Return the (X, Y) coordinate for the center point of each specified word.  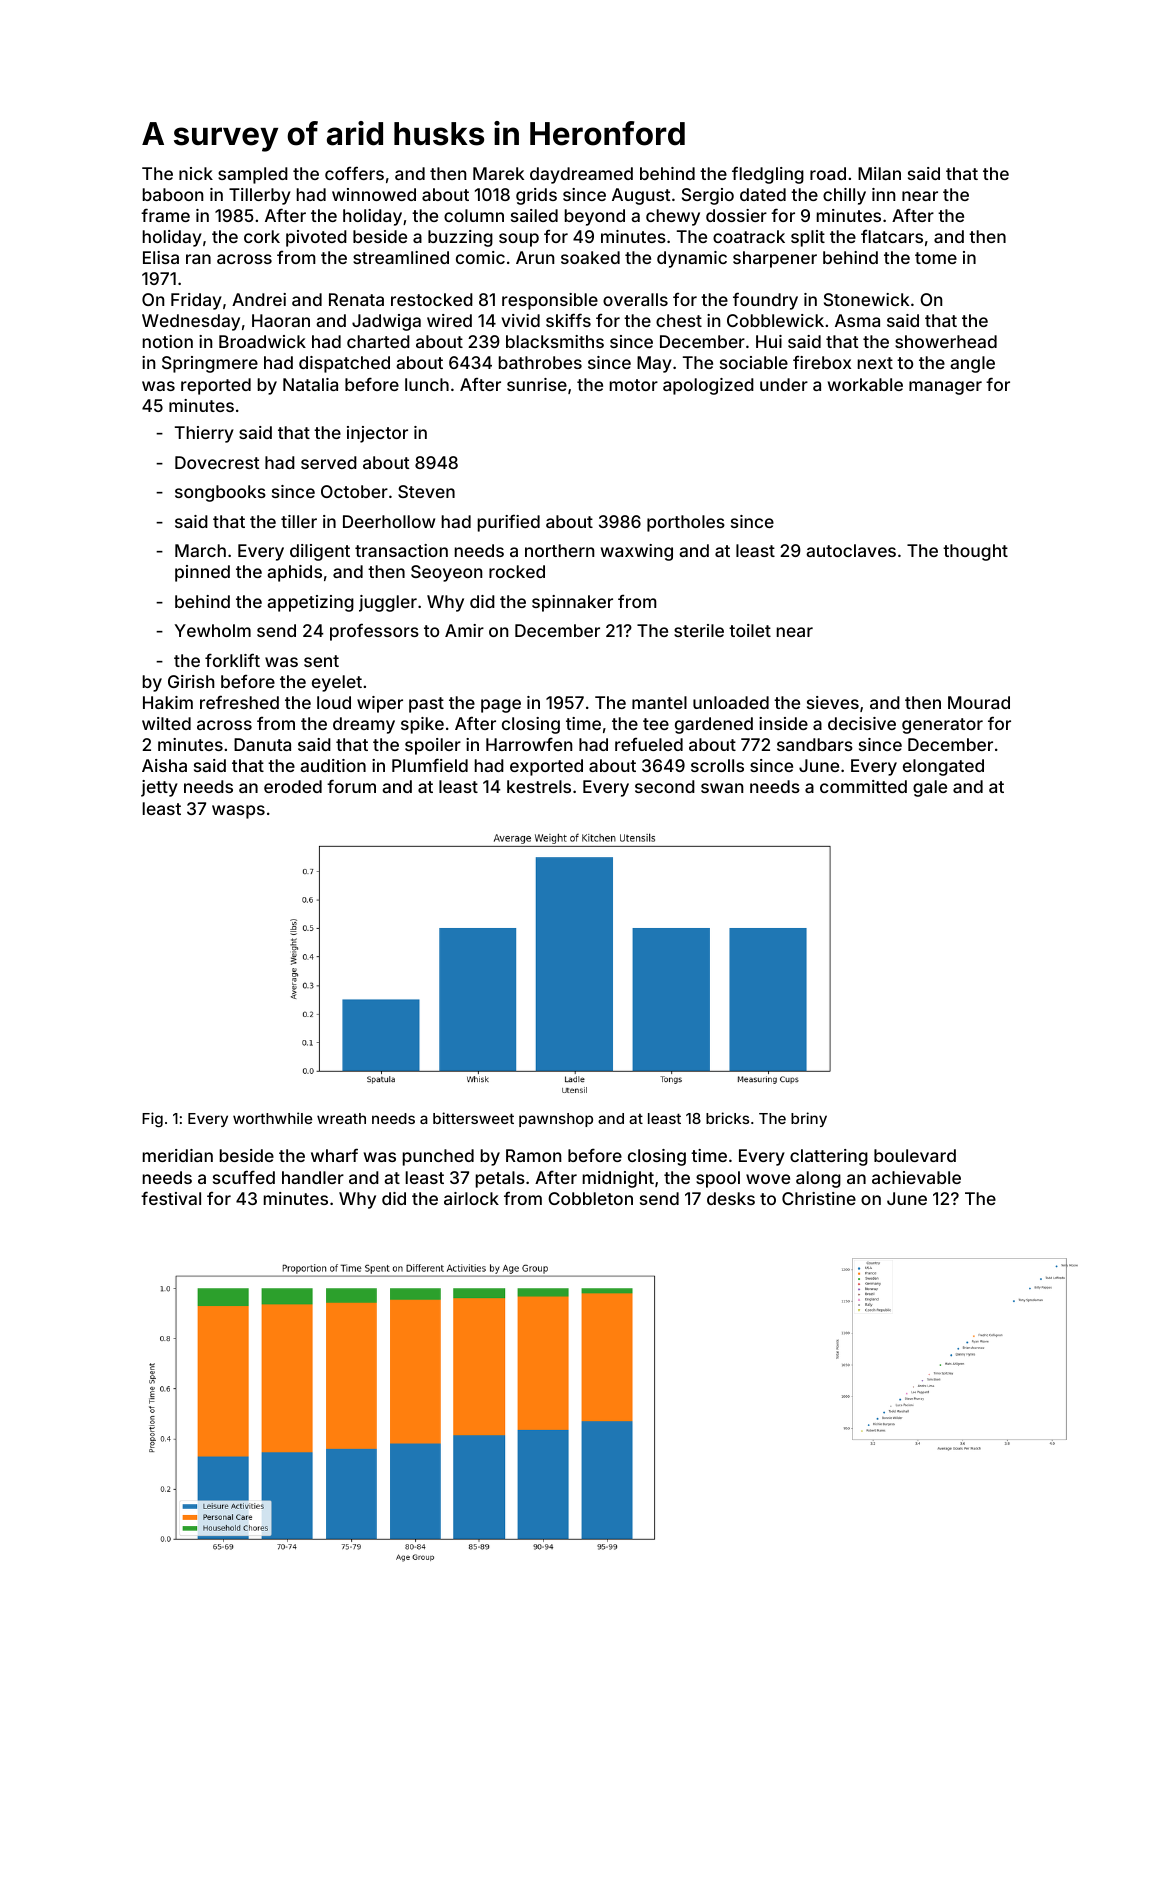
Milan (879, 173)
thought (975, 552)
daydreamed (581, 175)
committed (863, 786)
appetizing (310, 603)
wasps (238, 812)
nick (196, 173)
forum (351, 786)
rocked (517, 571)
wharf (334, 1155)
